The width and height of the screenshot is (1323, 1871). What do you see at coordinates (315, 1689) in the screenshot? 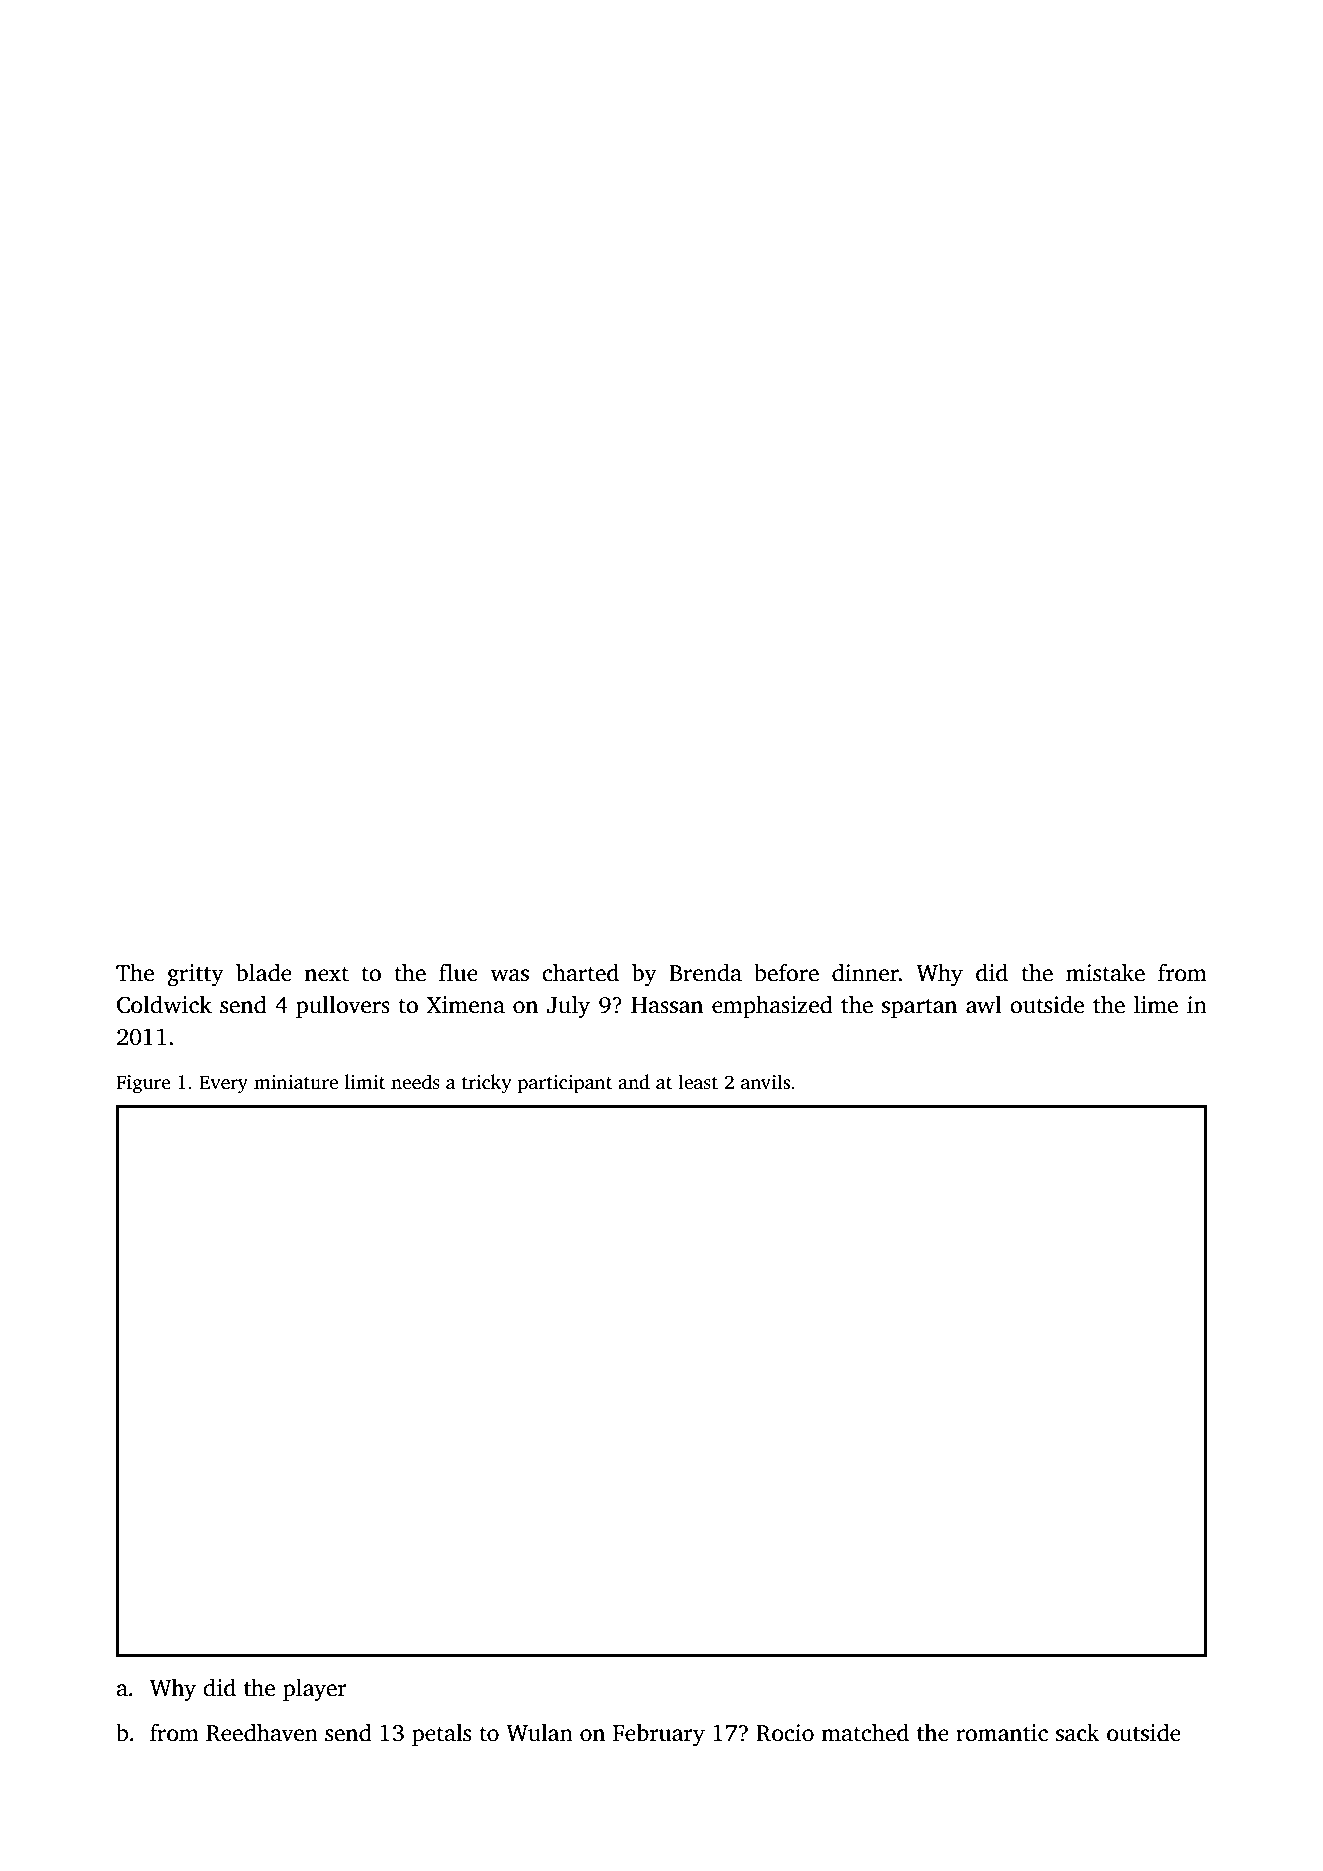
I see `player` at bounding box center [315, 1689].
